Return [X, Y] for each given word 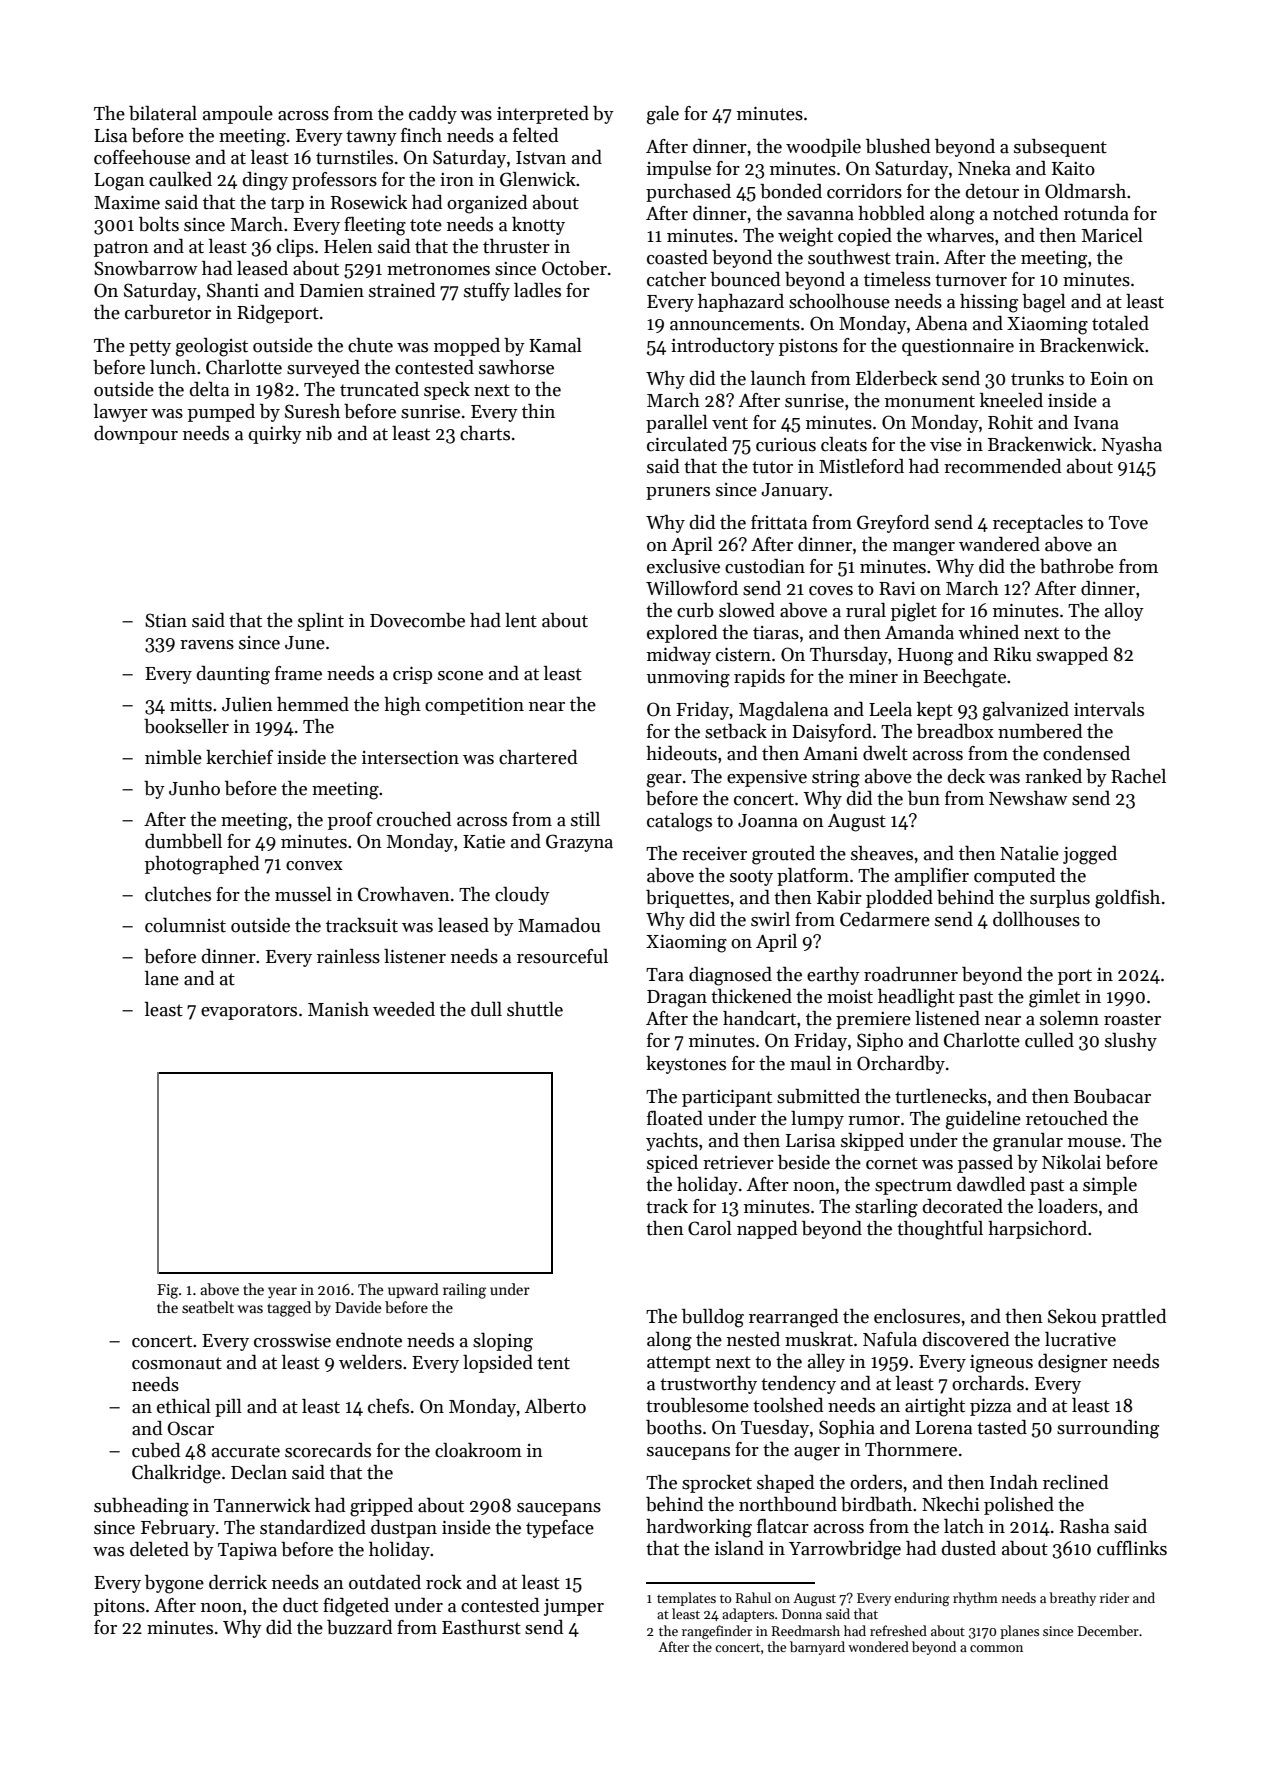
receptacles [1038, 524]
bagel [1044, 303]
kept [935, 711]
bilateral [163, 113]
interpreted [543, 115]
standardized [313, 1527]
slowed [747, 610]
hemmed [313, 704]
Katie [484, 842]
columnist [185, 925]
